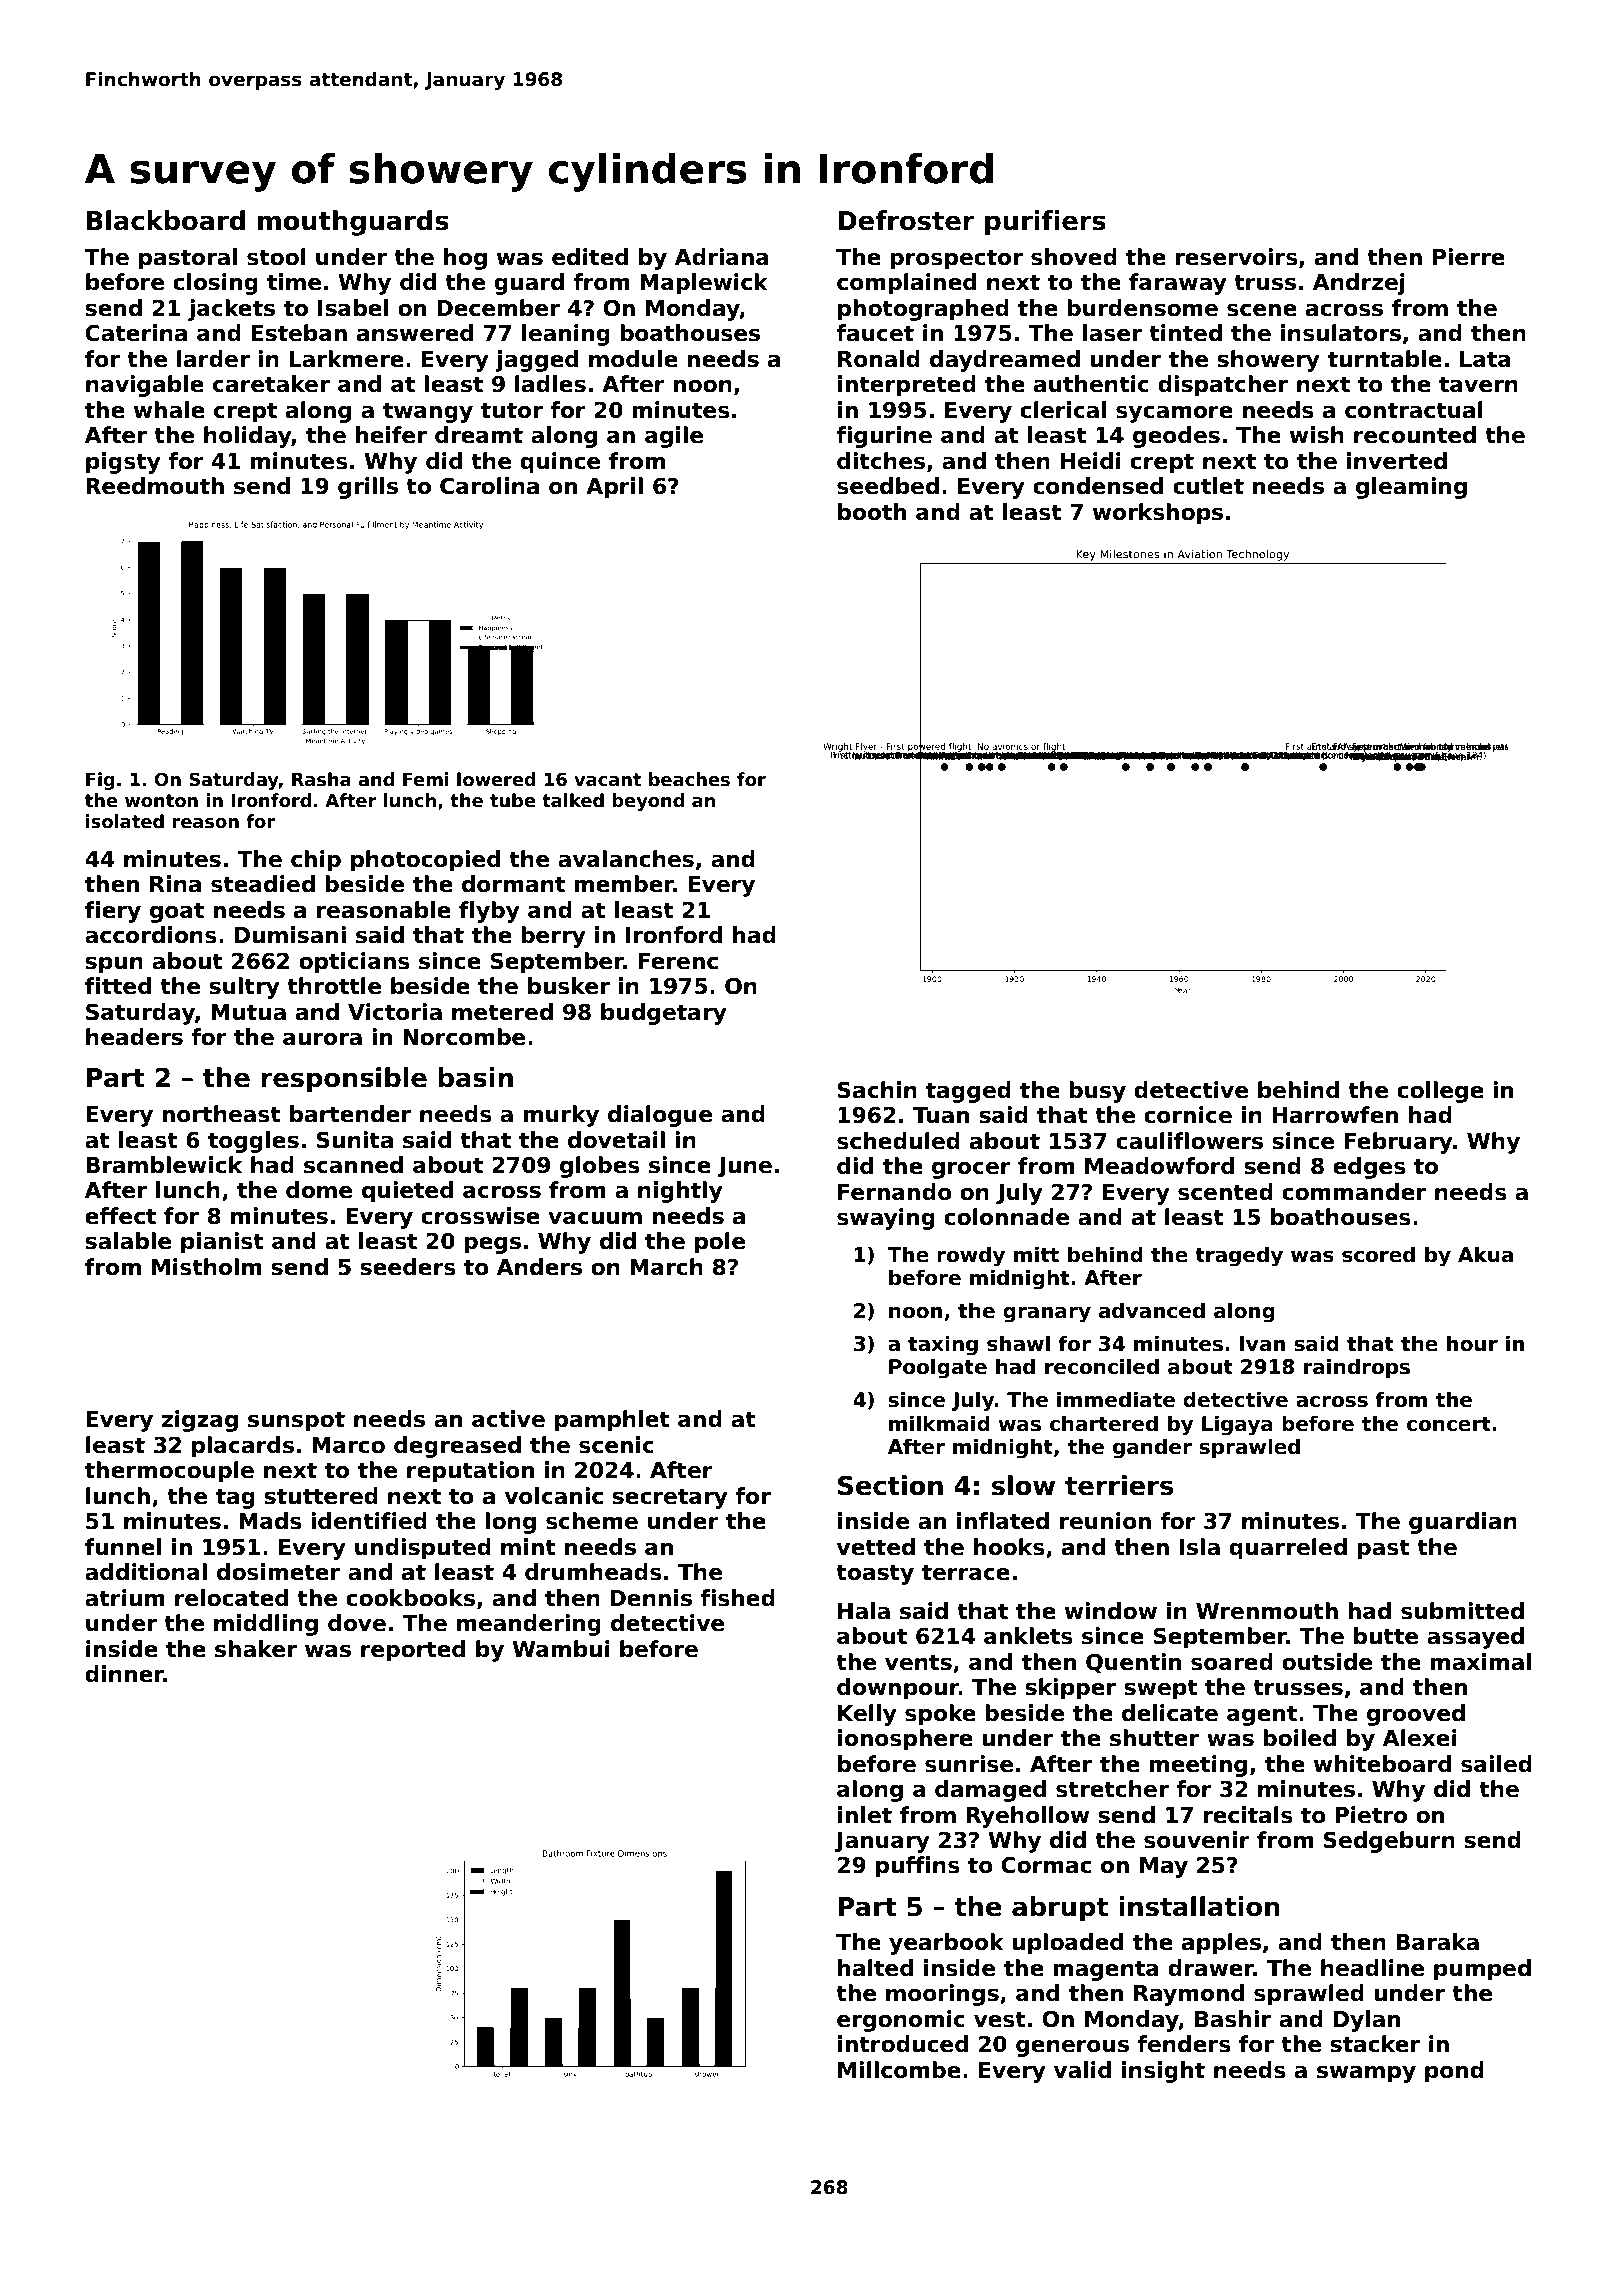 This screenshot has height=2292, width=1620. I want to click on purifiers, so click(1045, 223).
